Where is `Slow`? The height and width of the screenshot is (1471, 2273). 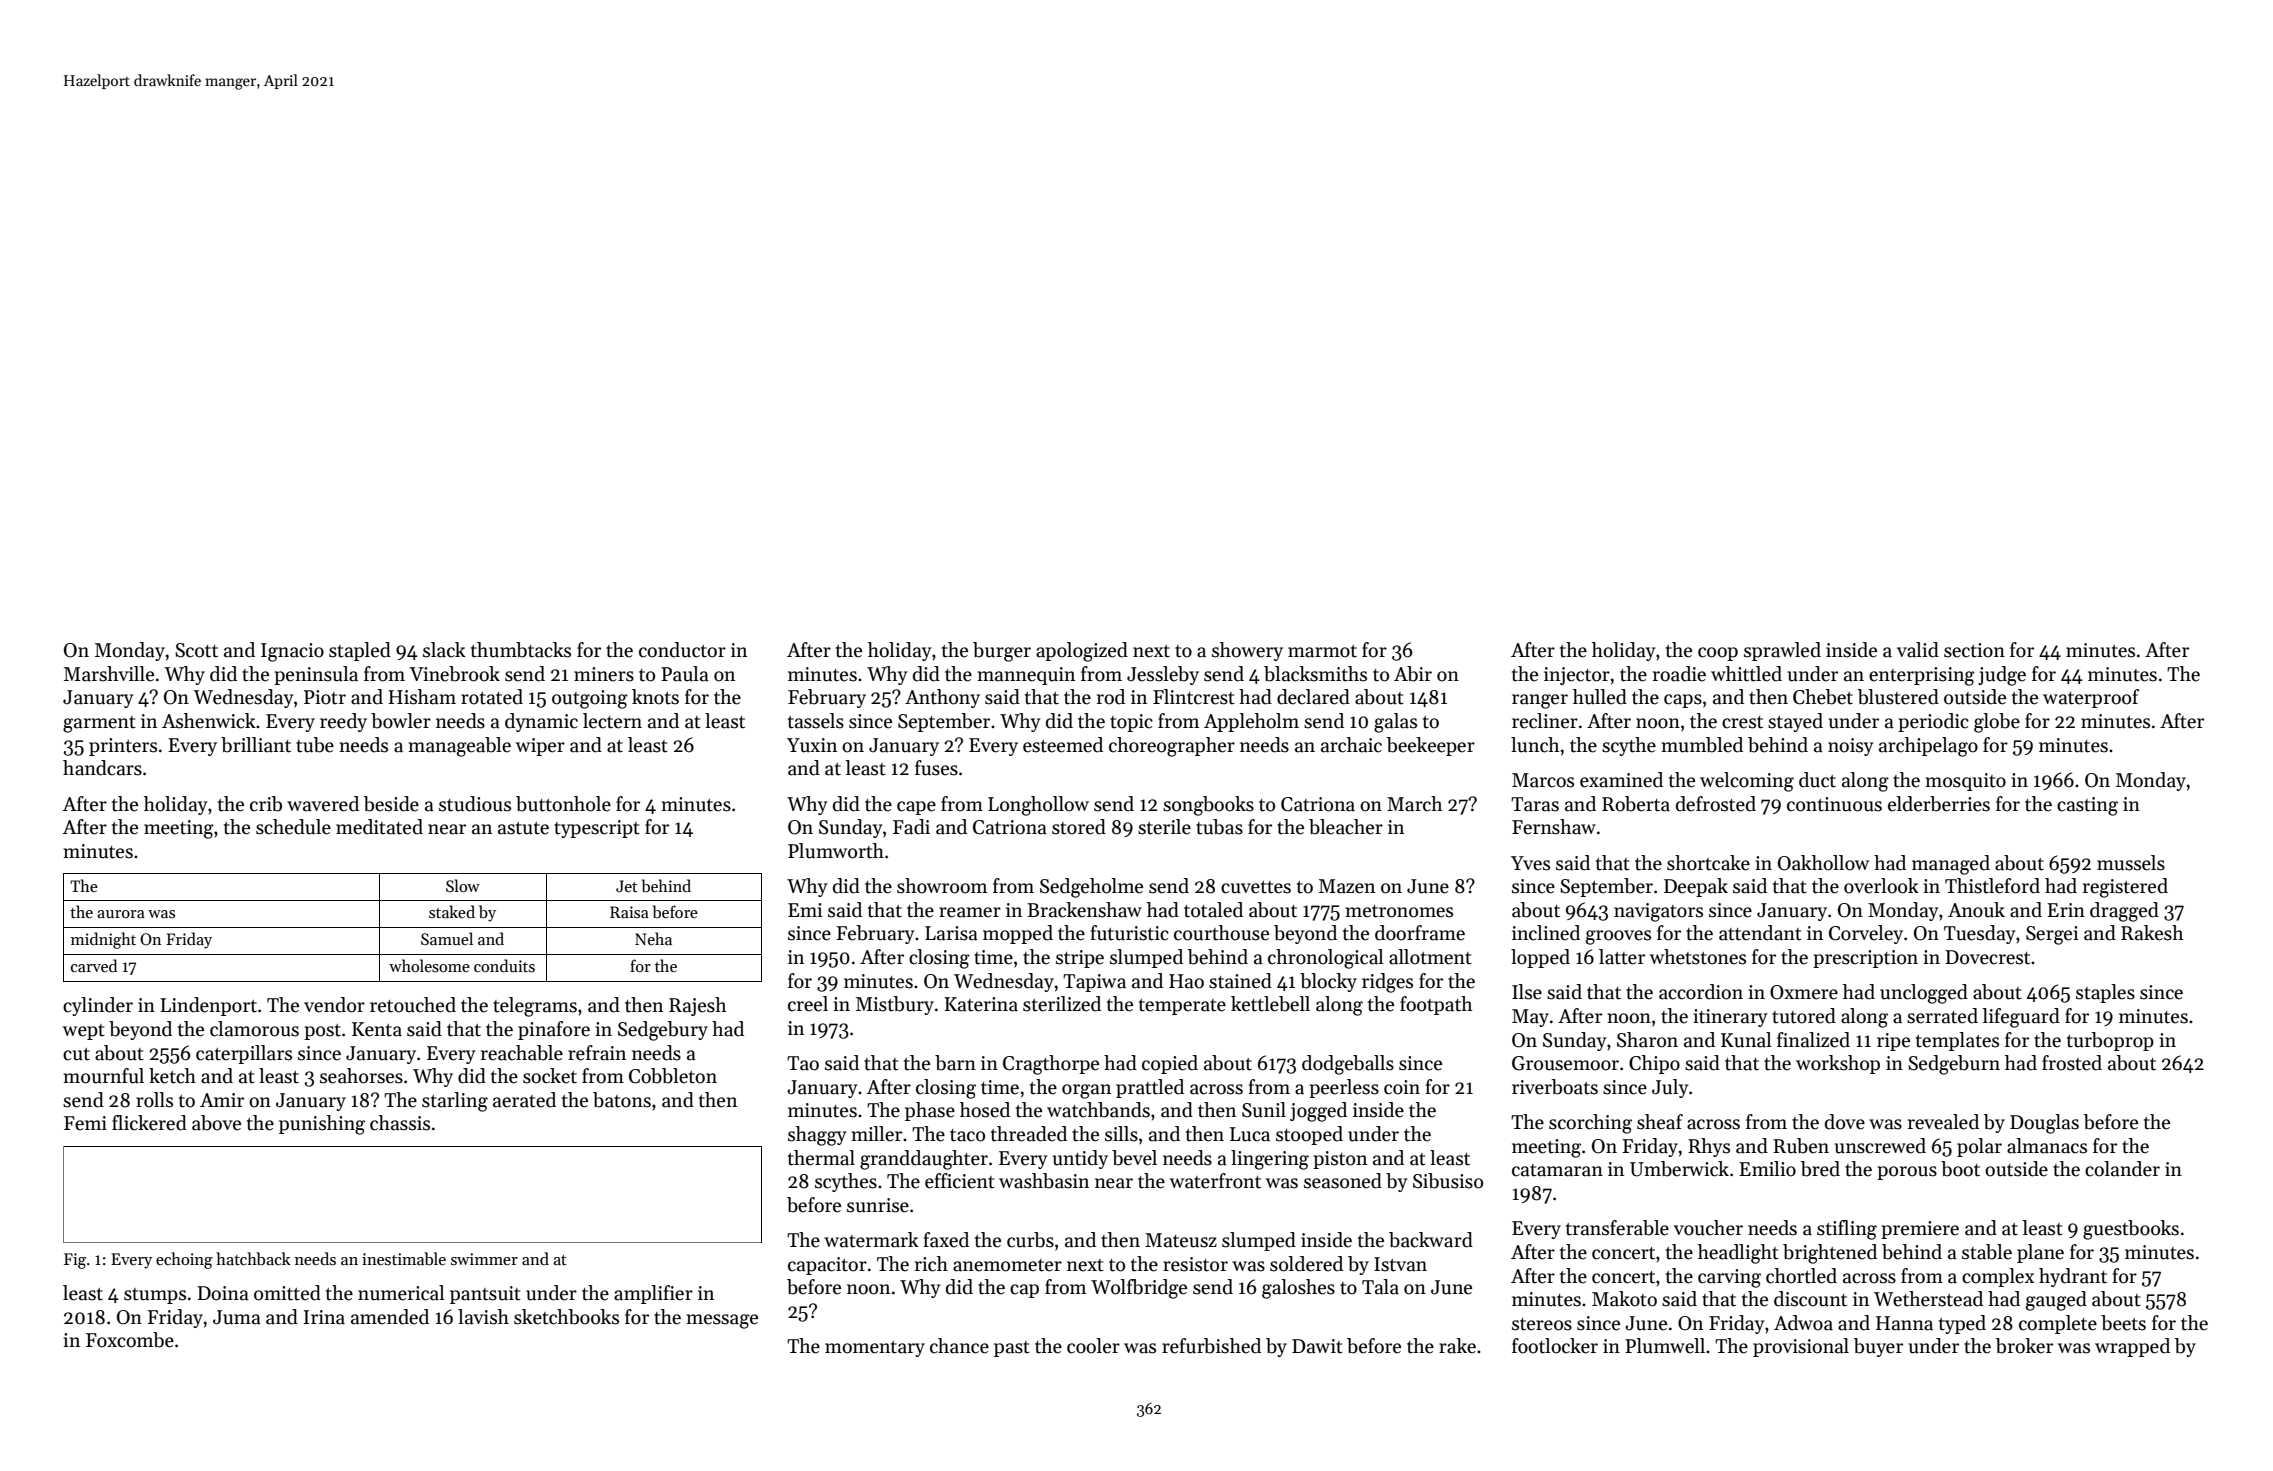 Slow is located at coordinates (463, 885).
